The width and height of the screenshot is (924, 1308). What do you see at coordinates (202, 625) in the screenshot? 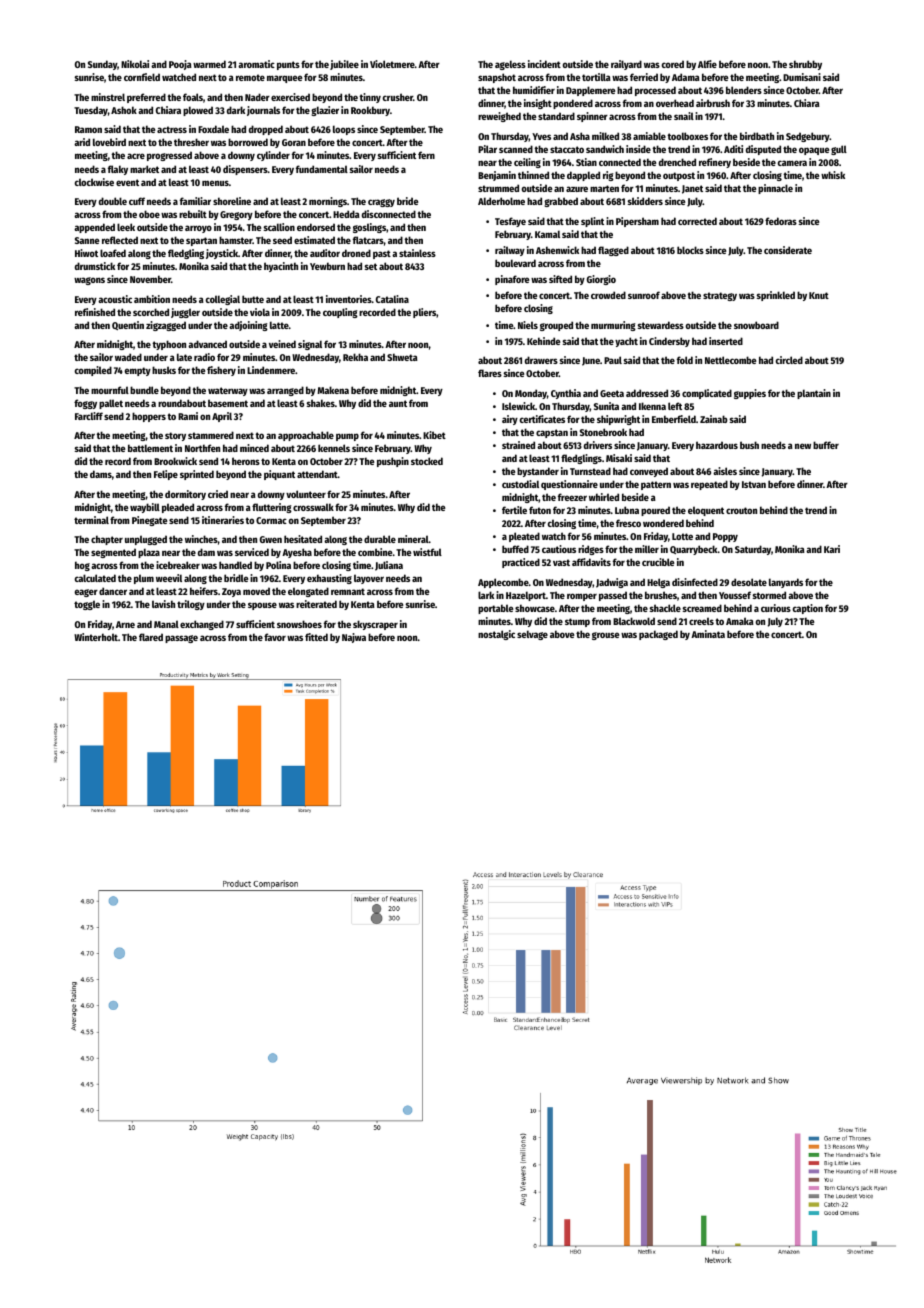
I see `exchanged` at bounding box center [202, 625].
